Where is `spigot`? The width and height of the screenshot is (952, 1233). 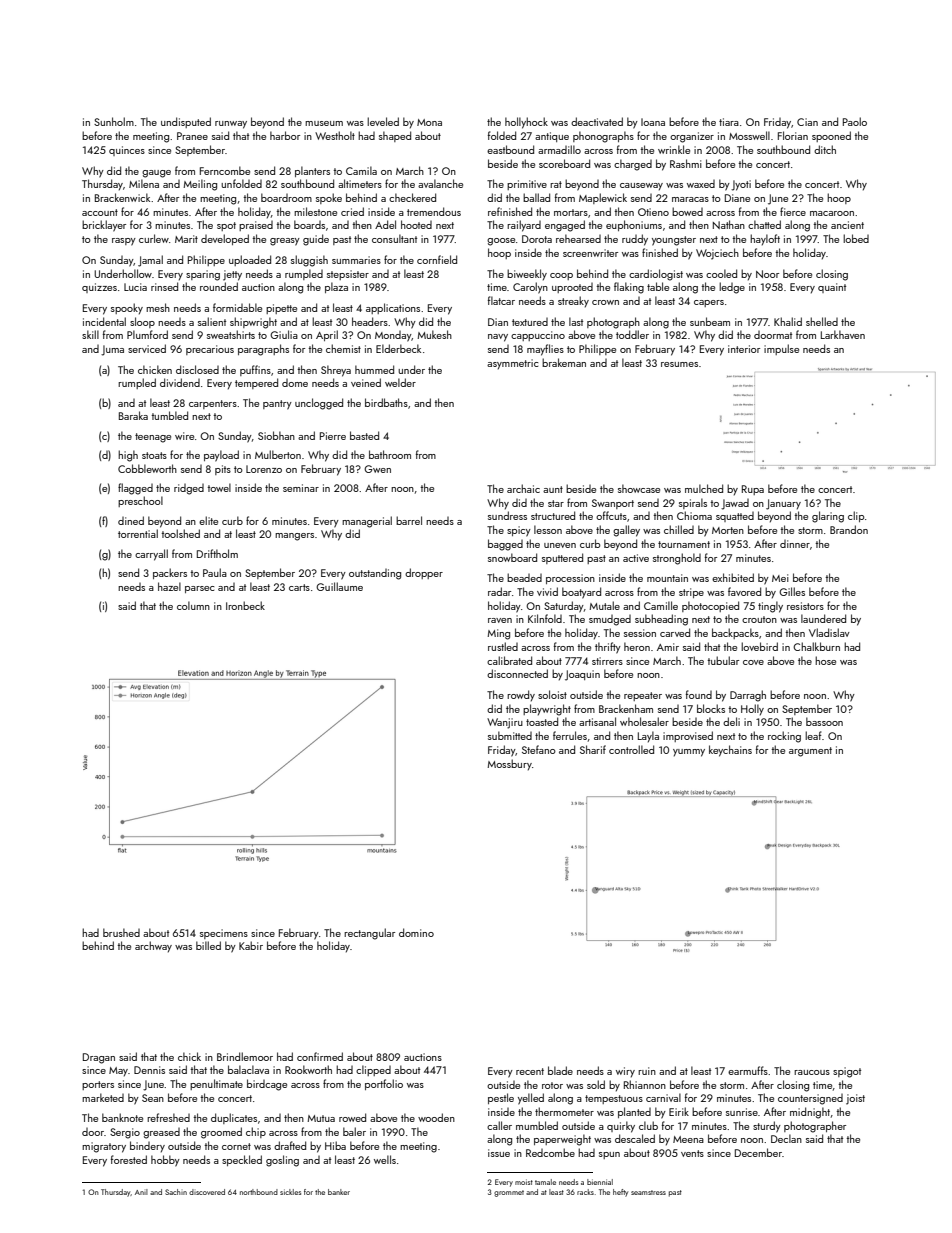
spigot is located at coordinates (847, 1072).
